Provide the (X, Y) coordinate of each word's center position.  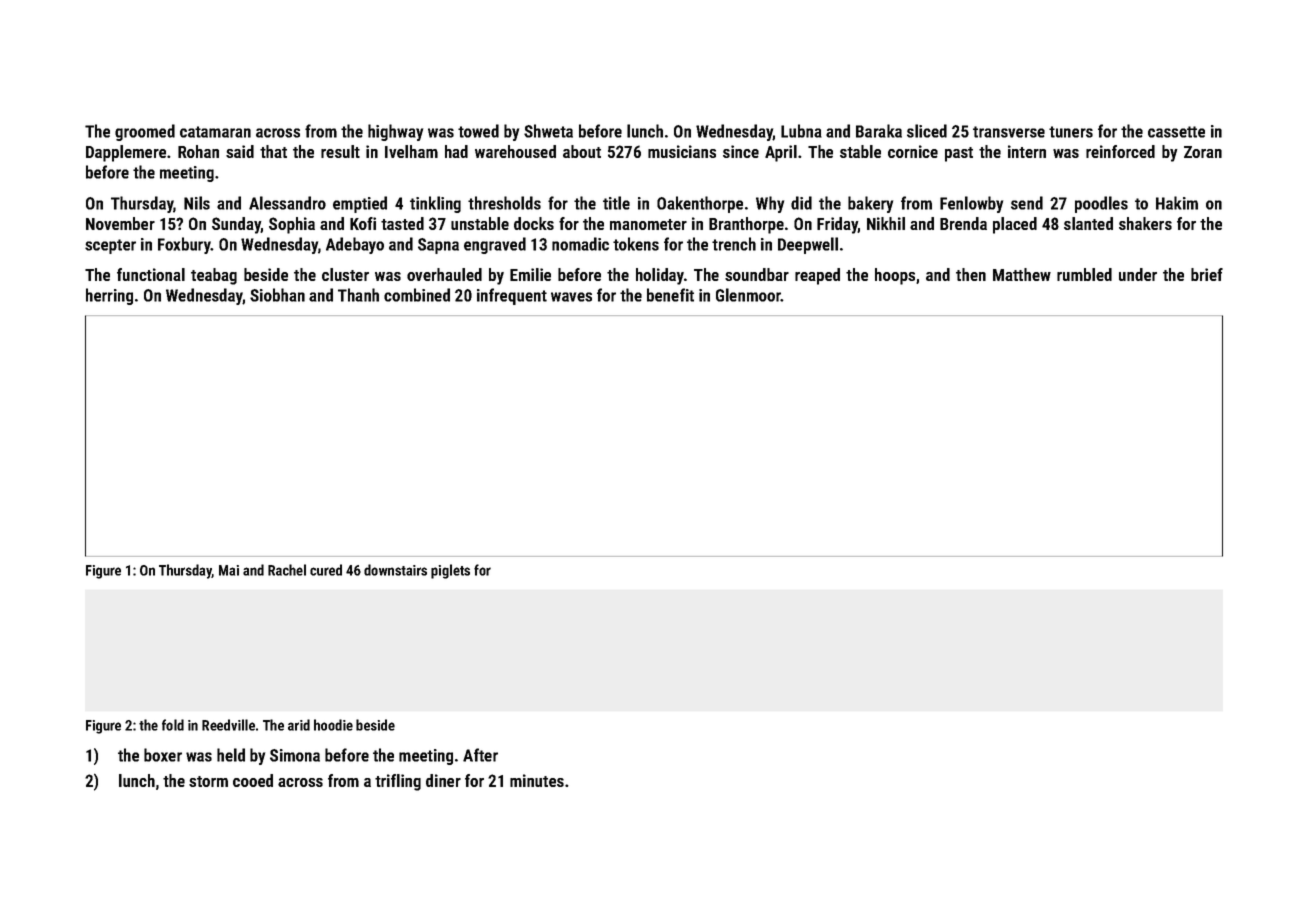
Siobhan (277, 295)
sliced (927, 131)
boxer (163, 755)
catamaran (215, 132)
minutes (537, 780)
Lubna (801, 131)
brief (1207, 274)
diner (443, 780)
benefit (670, 295)
